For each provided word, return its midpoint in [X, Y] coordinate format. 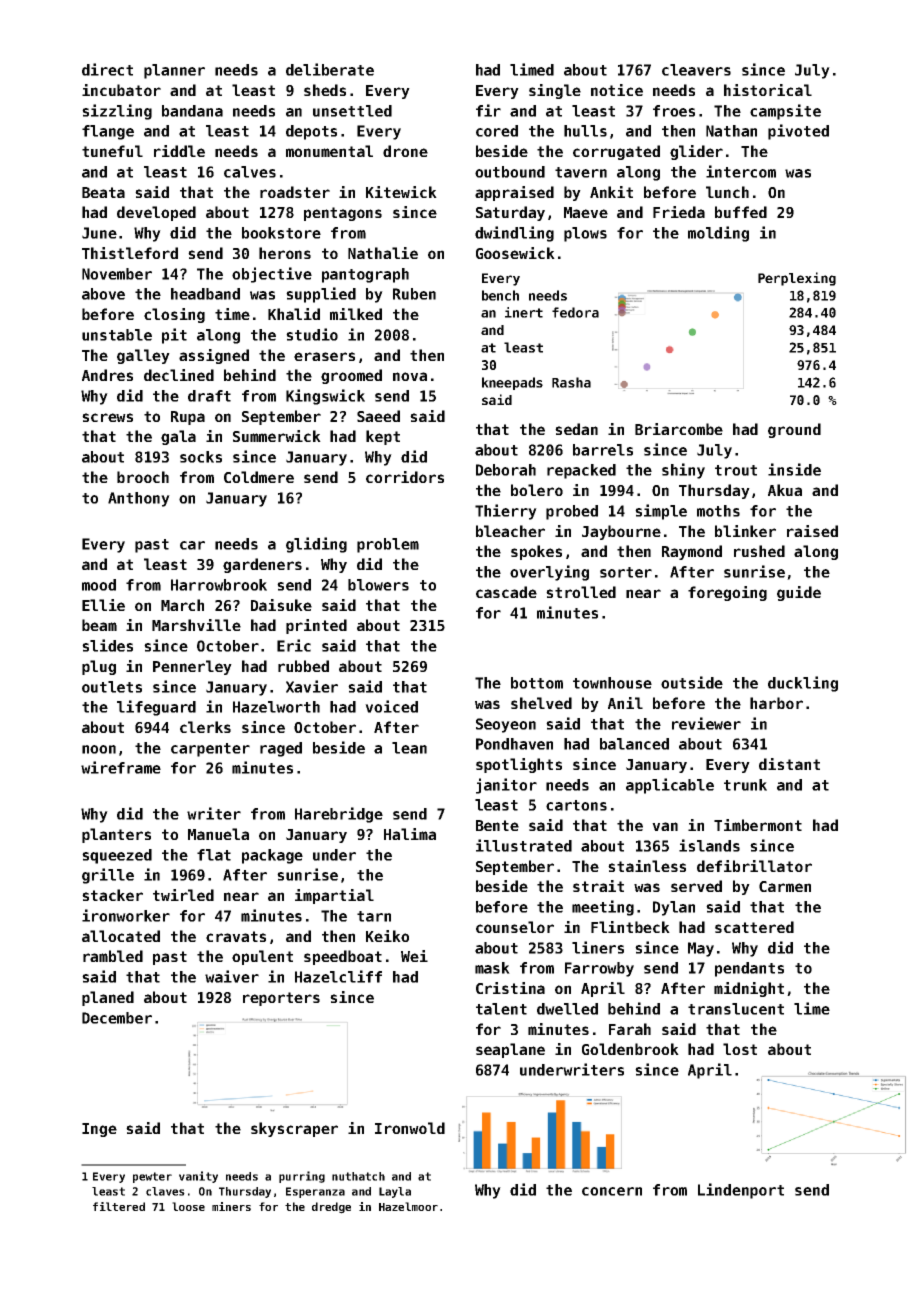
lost [740, 1049]
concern [612, 1191]
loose [188, 1206]
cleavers [696, 70]
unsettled [352, 111]
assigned [214, 356]
